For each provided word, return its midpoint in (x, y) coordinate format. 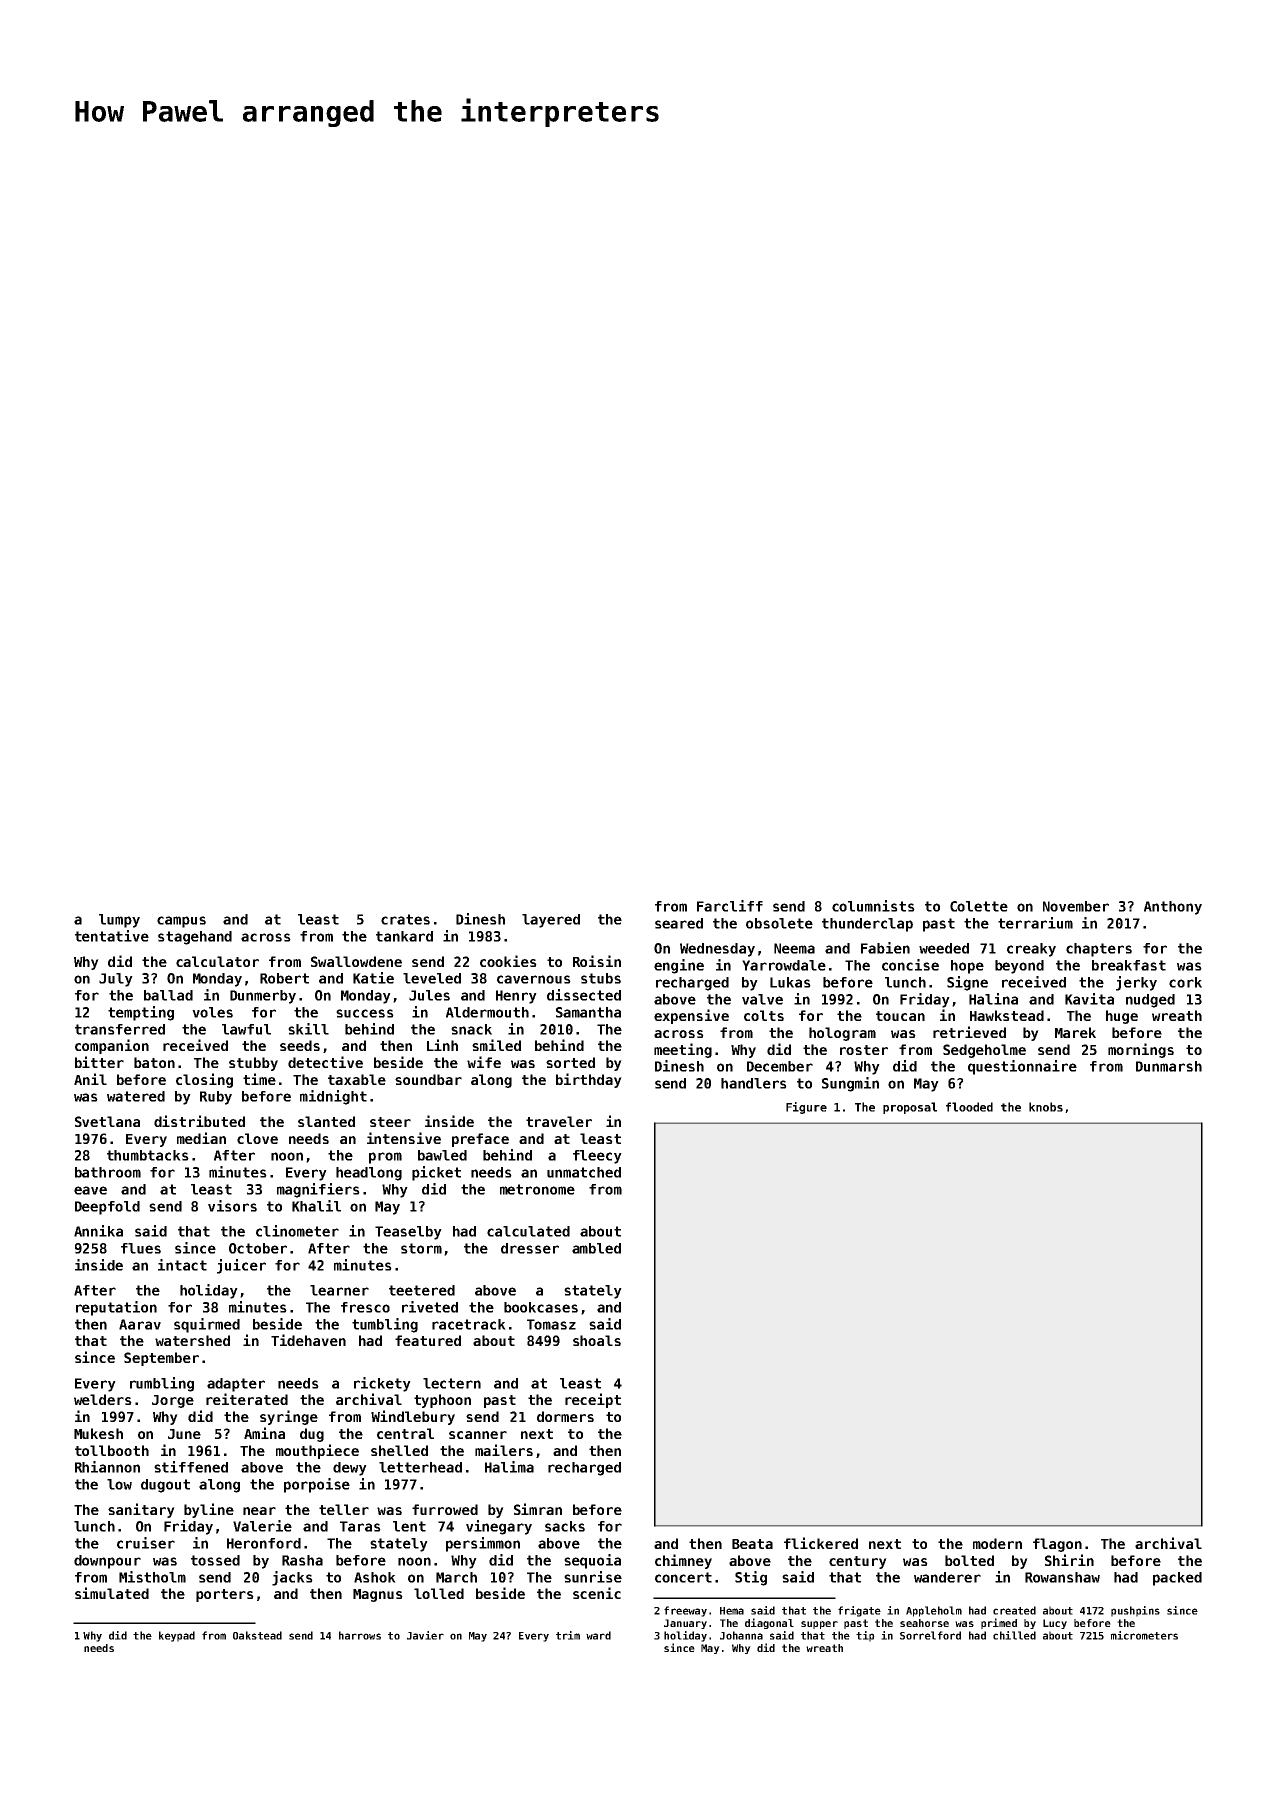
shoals (597, 1340)
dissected (584, 995)
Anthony (1173, 908)
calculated (528, 1231)
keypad (177, 1636)
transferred (120, 1029)
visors (232, 1206)
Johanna (741, 1635)
